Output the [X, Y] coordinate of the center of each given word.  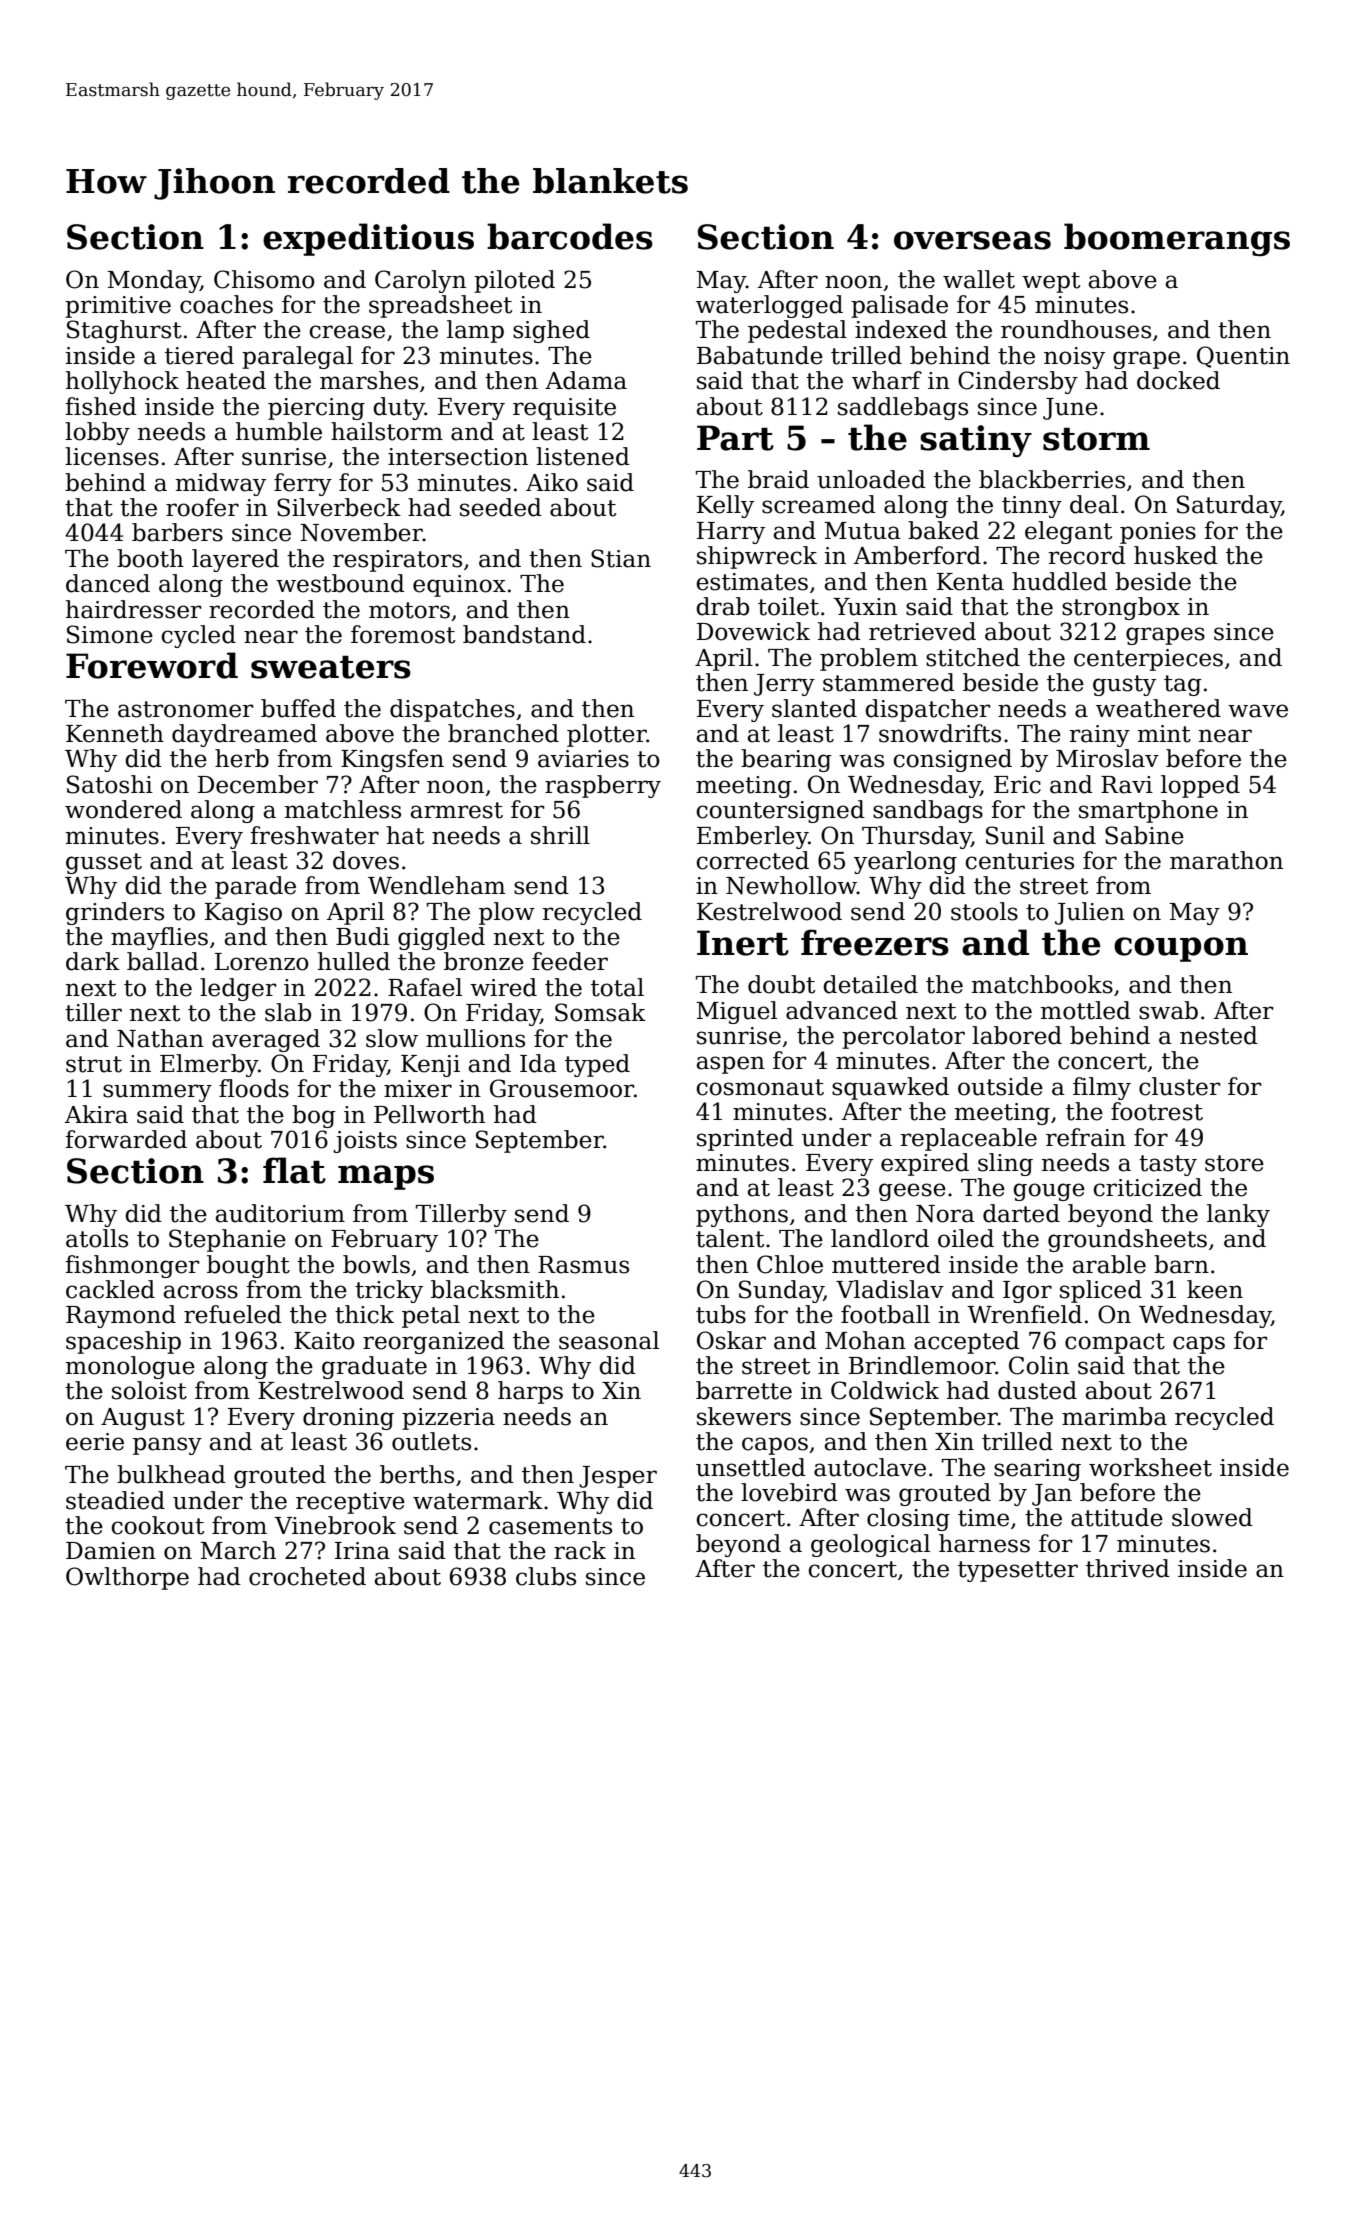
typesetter [1018, 1571]
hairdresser [133, 609]
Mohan [865, 1340]
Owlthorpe [127, 1578]
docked [1178, 380]
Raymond [121, 1316]
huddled [1059, 581]
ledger [238, 989]
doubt [781, 984]
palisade [899, 306]
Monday [153, 281]
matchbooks [1042, 984]
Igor [1027, 1292]
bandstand [524, 634]
